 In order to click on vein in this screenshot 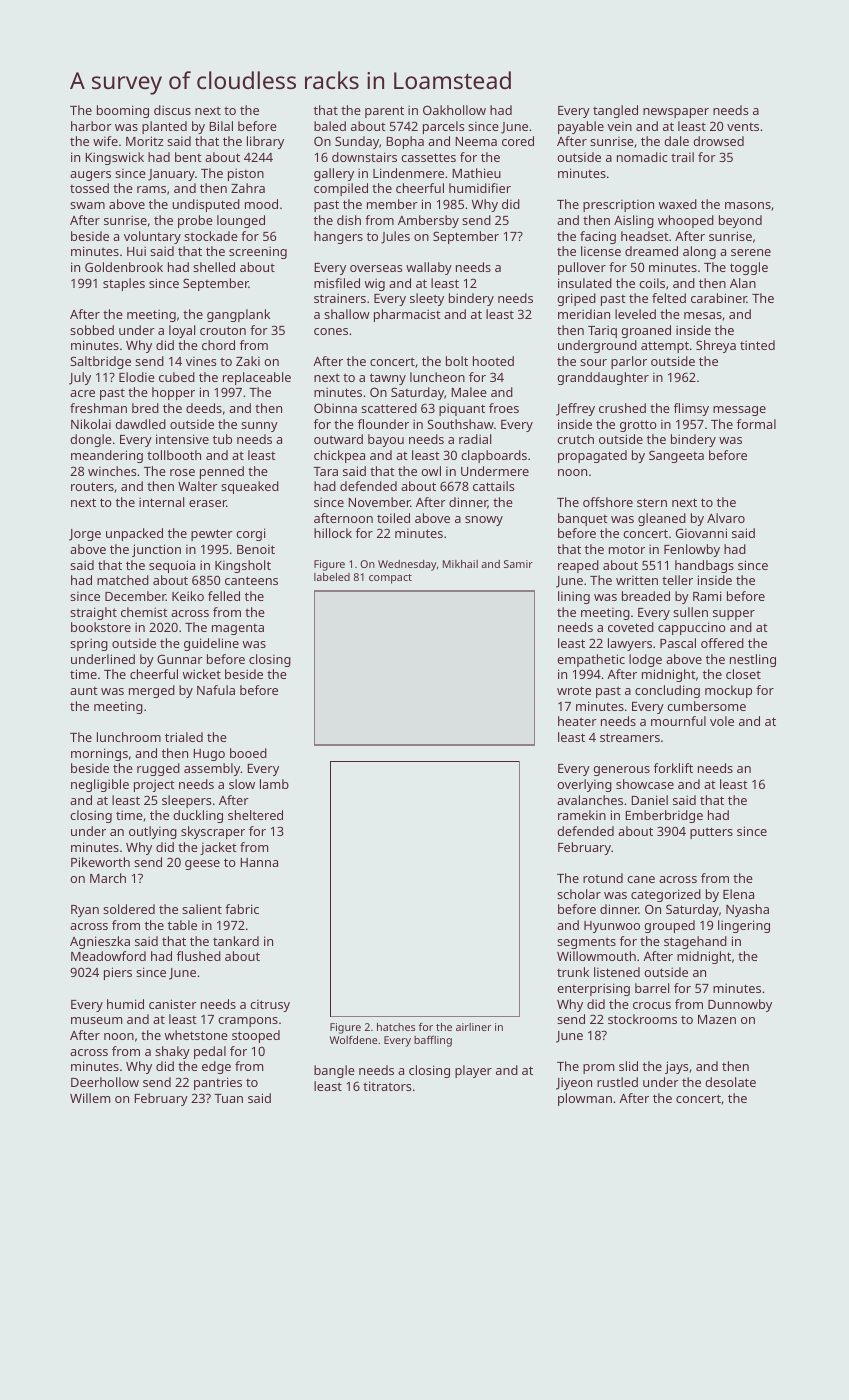, I will do `click(619, 126)`.
